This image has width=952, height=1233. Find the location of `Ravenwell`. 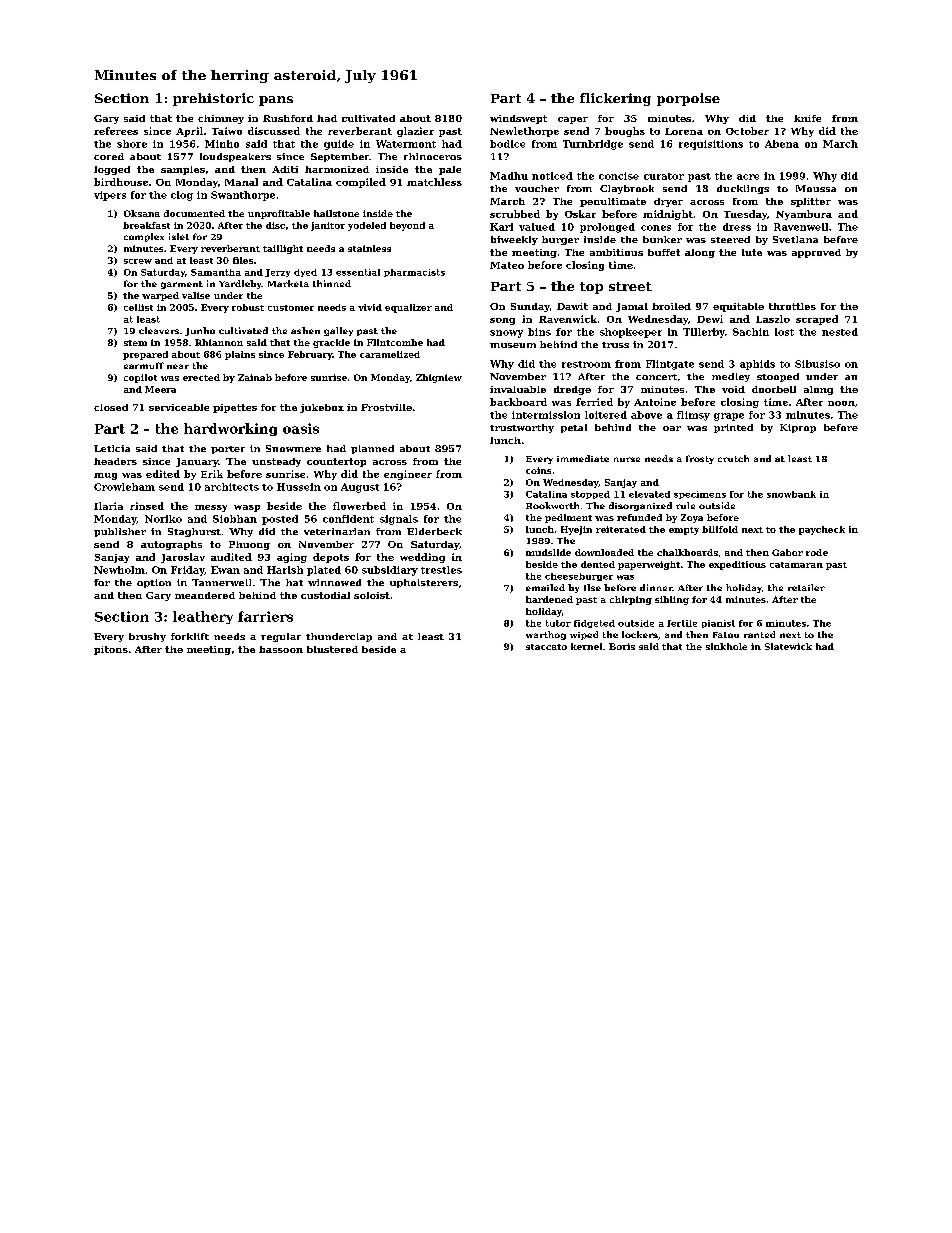

Ravenwell is located at coordinates (801, 227).
